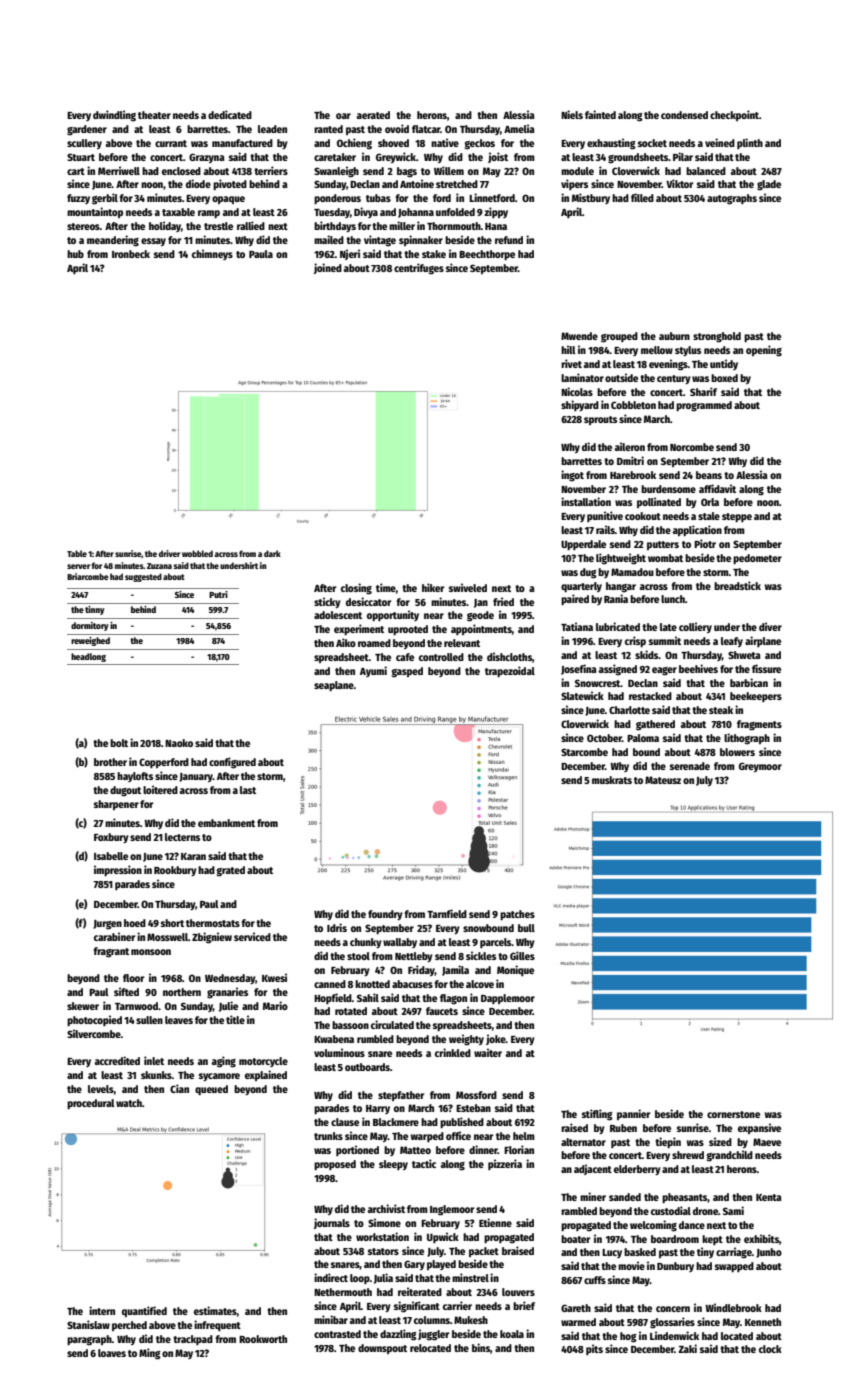  What do you see at coordinates (193, 1340) in the screenshot?
I see `trackpad` at bounding box center [193, 1340].
